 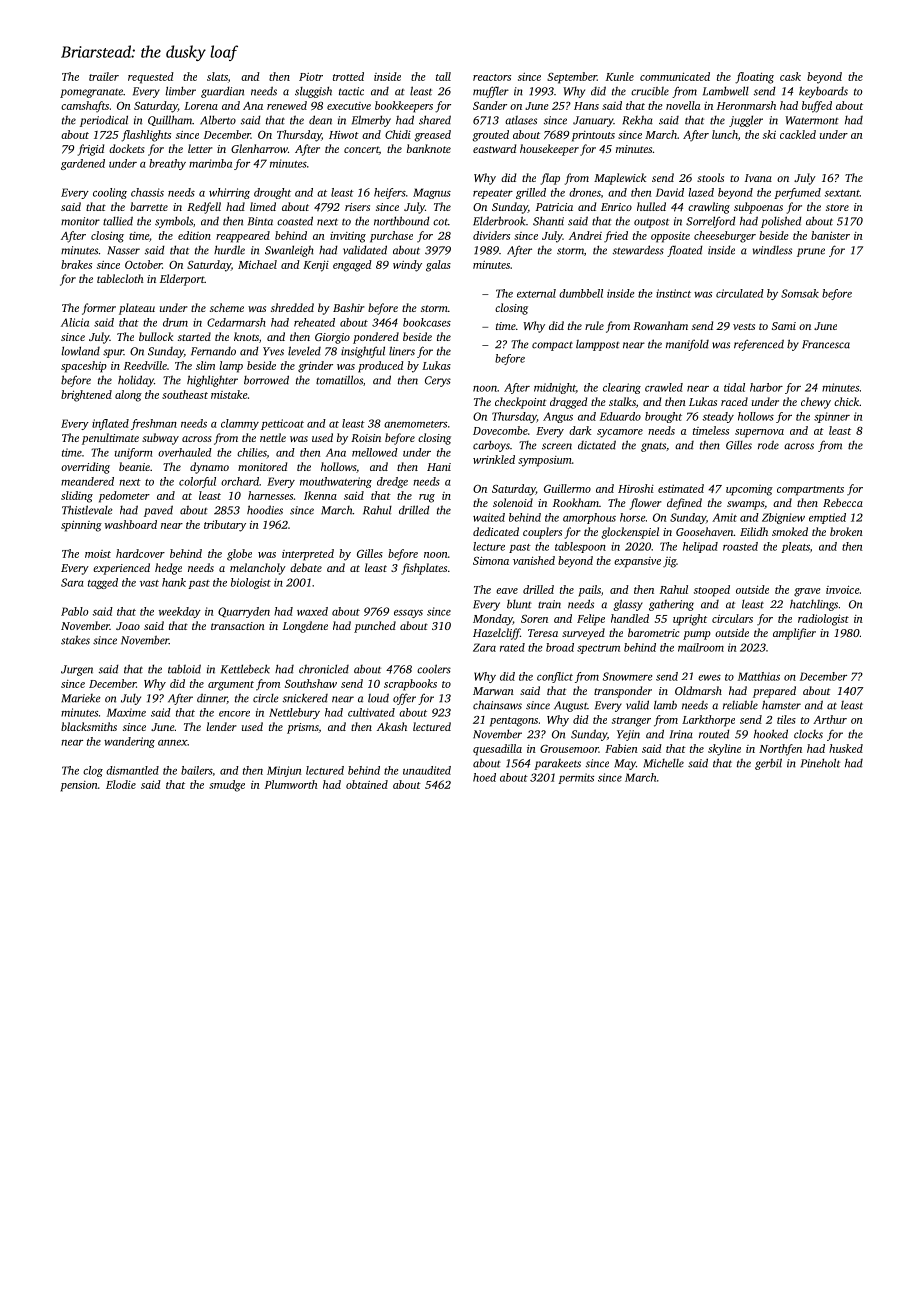 What do you see at coordinates (490, 105) in the screenshot?
I see `Sander` at bounding box center [490, 105].
